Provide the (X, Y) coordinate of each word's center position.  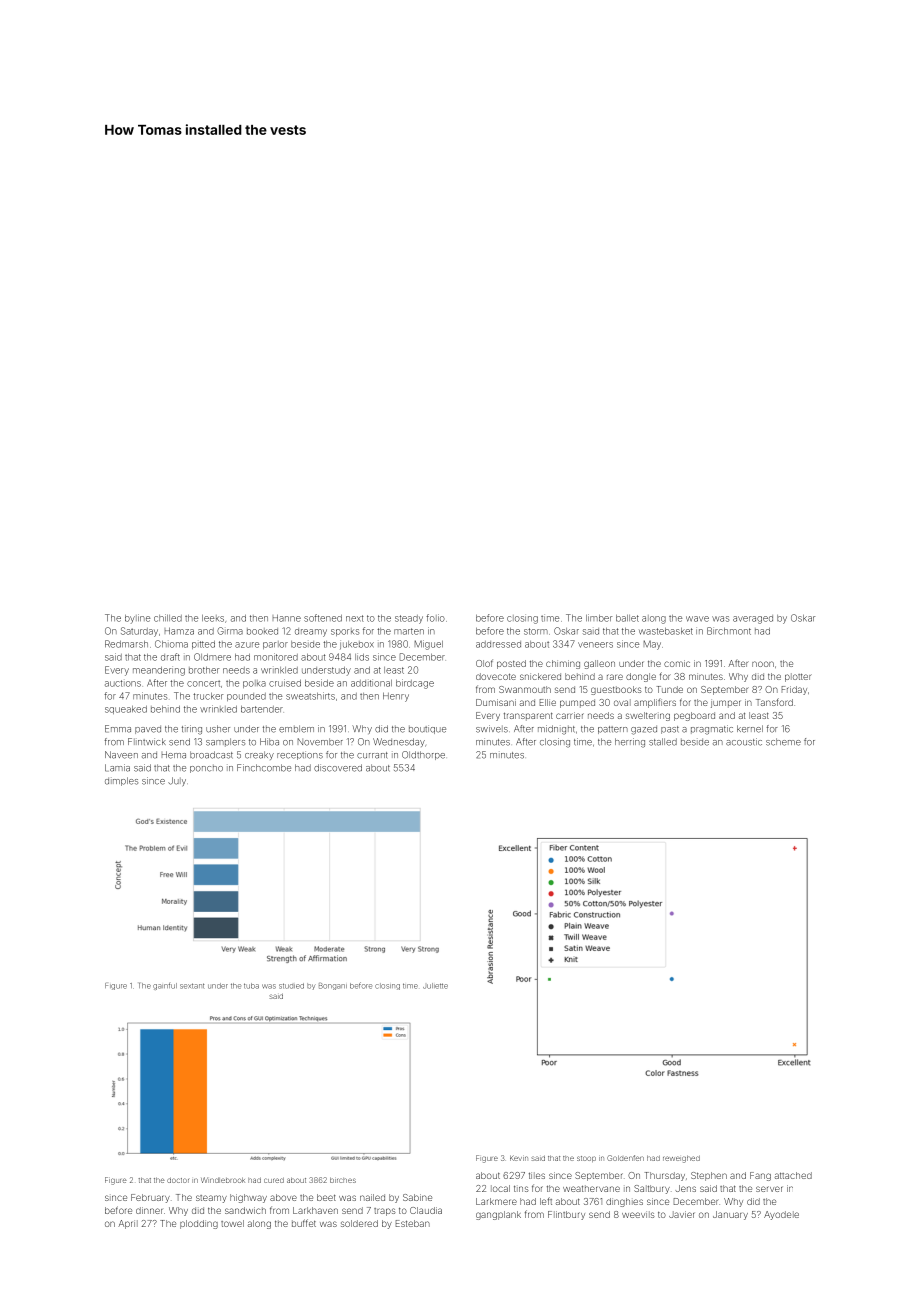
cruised (285, 683)
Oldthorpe (423, 755)
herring (630, 743)
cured (274, 1180)
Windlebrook (223, 1180)
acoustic (744, 742)
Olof (484, 663)
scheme (783, 742)
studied (291, 986)
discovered (338, 768)
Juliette (435, 986)
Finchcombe (264, 768)
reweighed (681, 1159)
